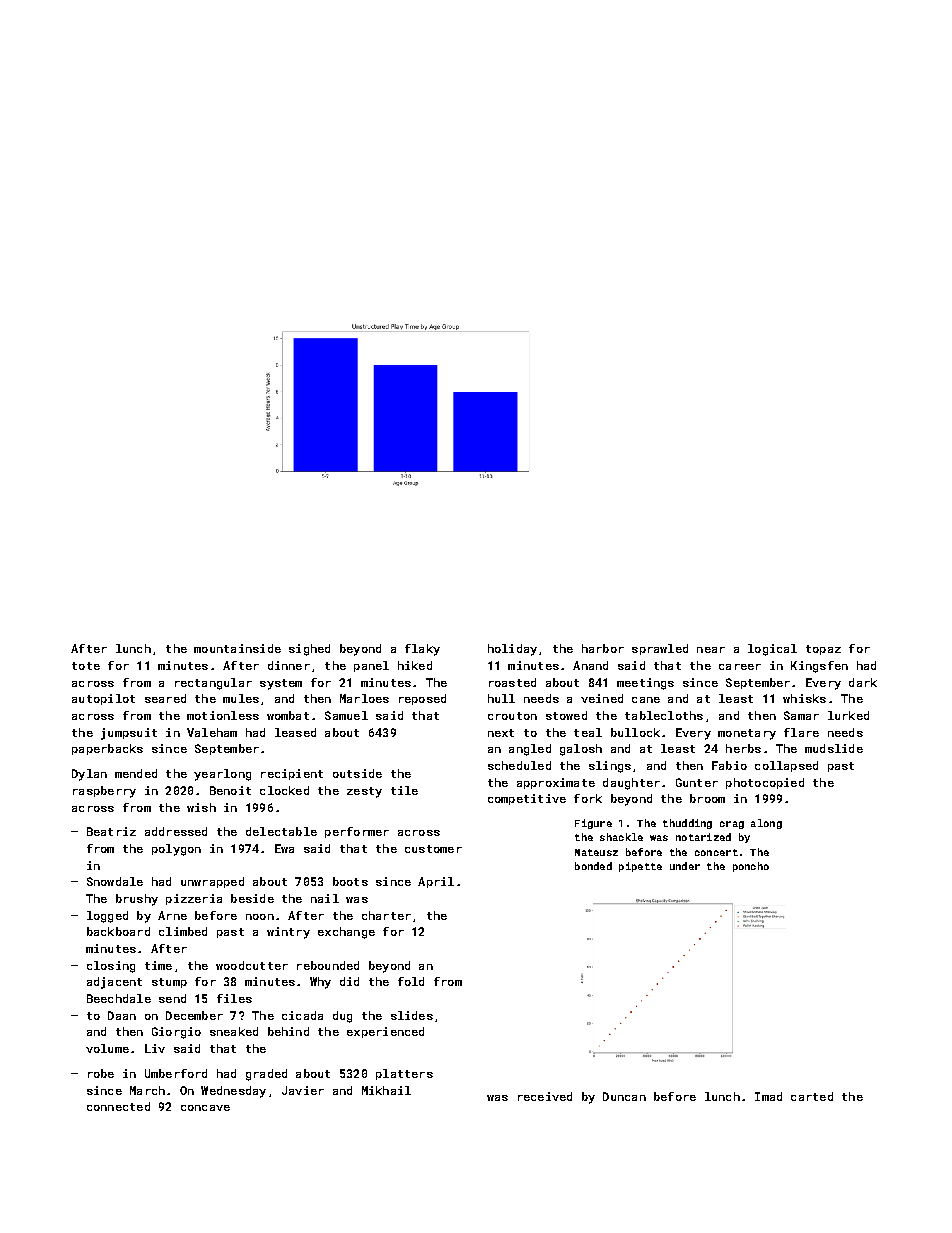 The height and width of the page is (1233, 952). Describe the element at coordinates (664, 715) in the page. I see `tablecloths` at that location.
